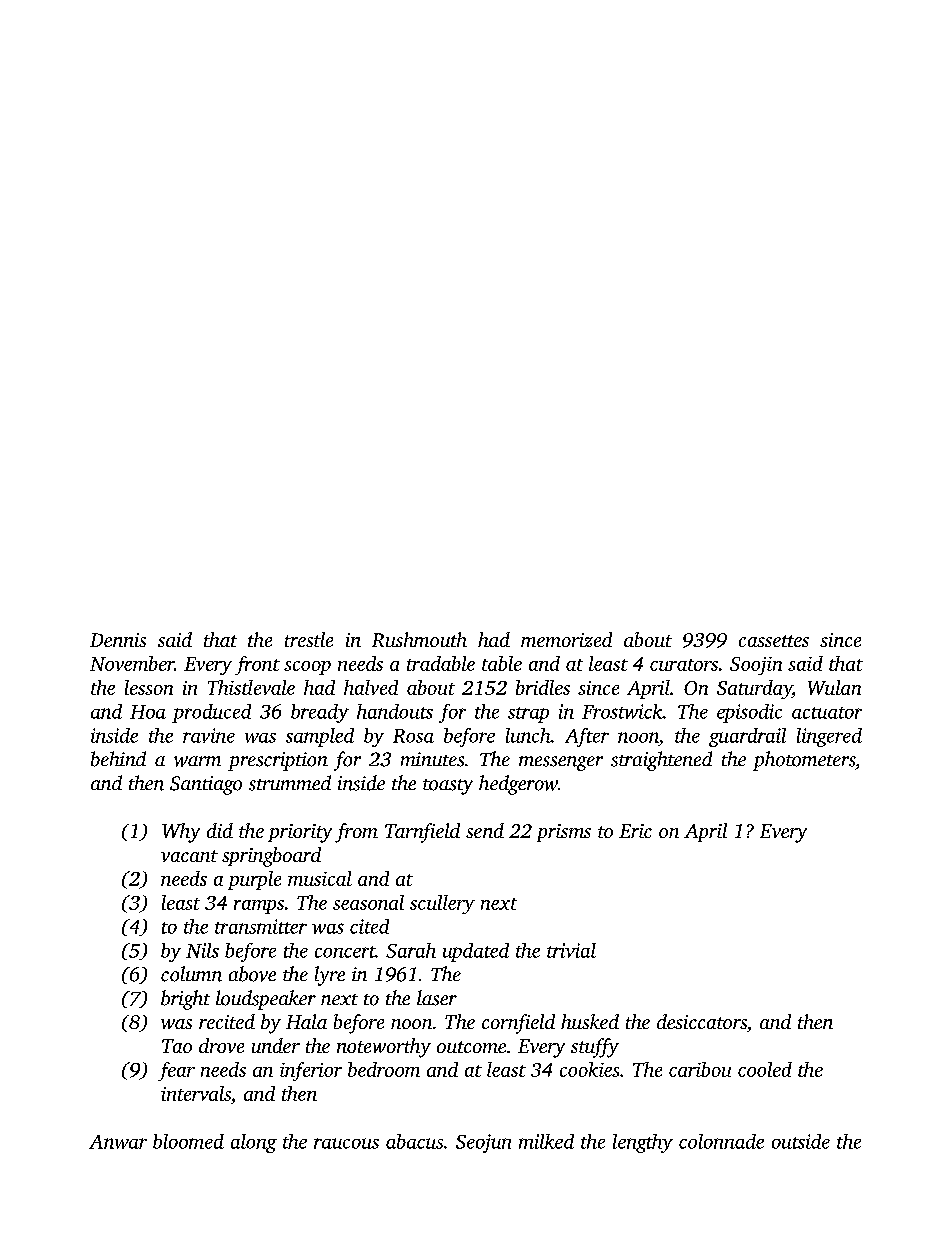 This page has height=1233, width=952. What do you see at coordinates (395, 711) in the page?
I see `handouts` at bounding box center [395, 711].
